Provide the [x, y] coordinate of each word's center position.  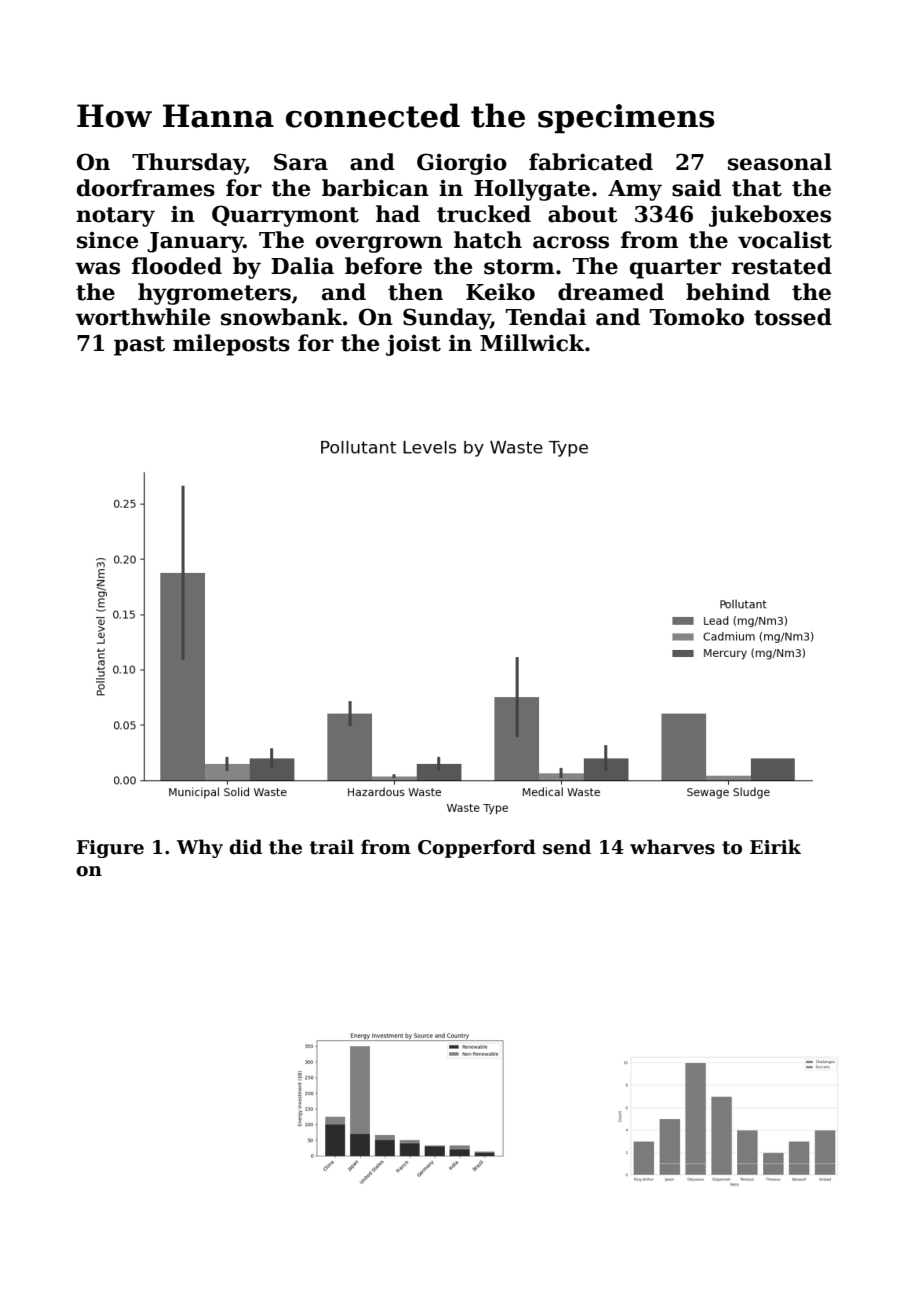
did [245, 847]
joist [413, 345]
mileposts [231, 345]
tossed [793, 317]
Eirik [775, 846]
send [567, 847]
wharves [672, 847]
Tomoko [697, 317]
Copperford [477, 848]
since [107, 240]
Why [200, 848]
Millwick [532, 343]
